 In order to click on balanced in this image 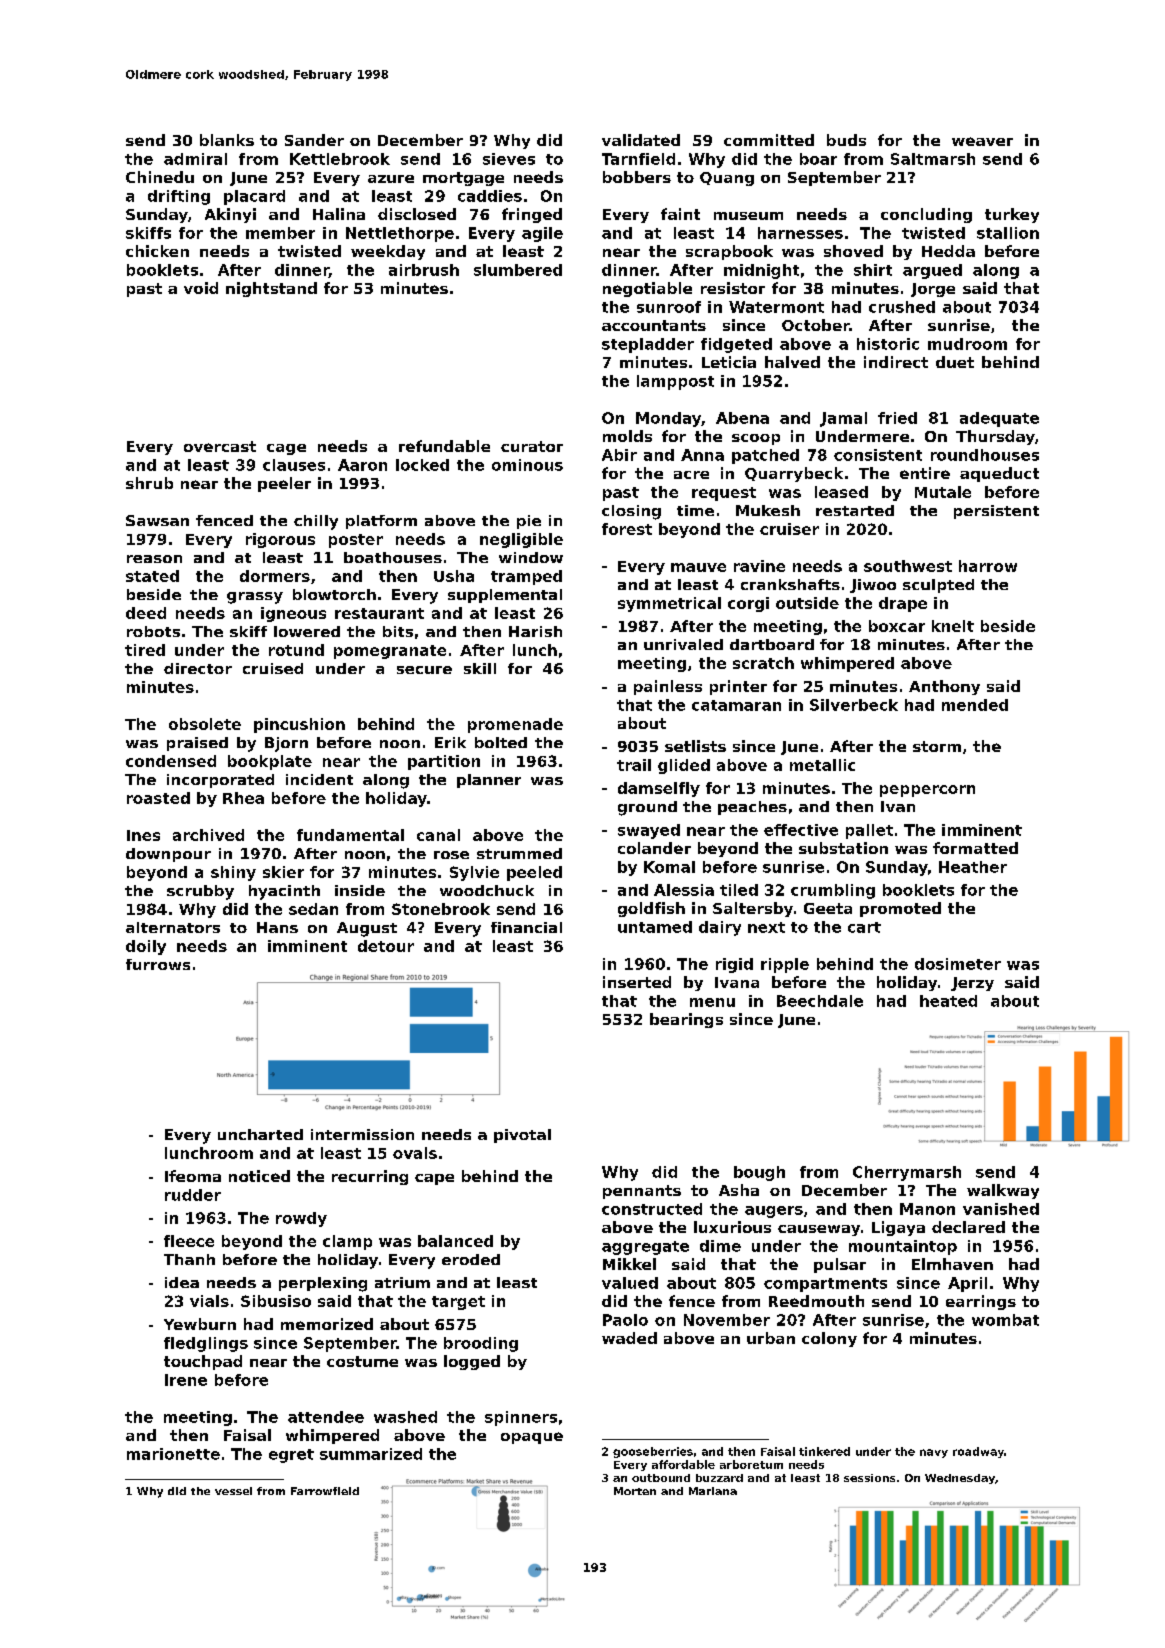, I will do `click(455, 1241)`.
